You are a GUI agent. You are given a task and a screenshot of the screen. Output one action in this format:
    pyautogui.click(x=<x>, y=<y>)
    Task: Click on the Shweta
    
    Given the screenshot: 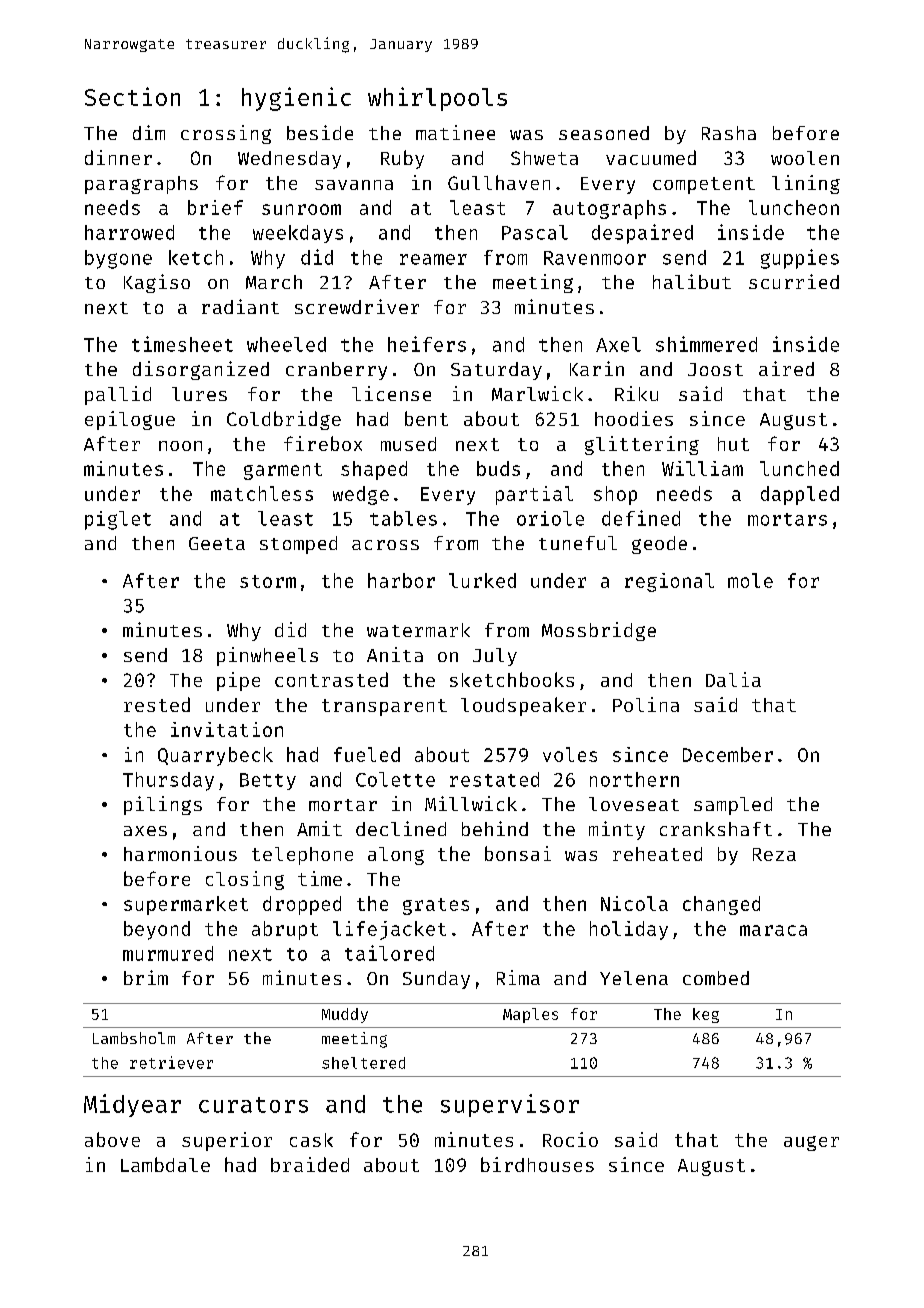 What is the action you would take?
    pyautogui.click(x=544, y=158)
